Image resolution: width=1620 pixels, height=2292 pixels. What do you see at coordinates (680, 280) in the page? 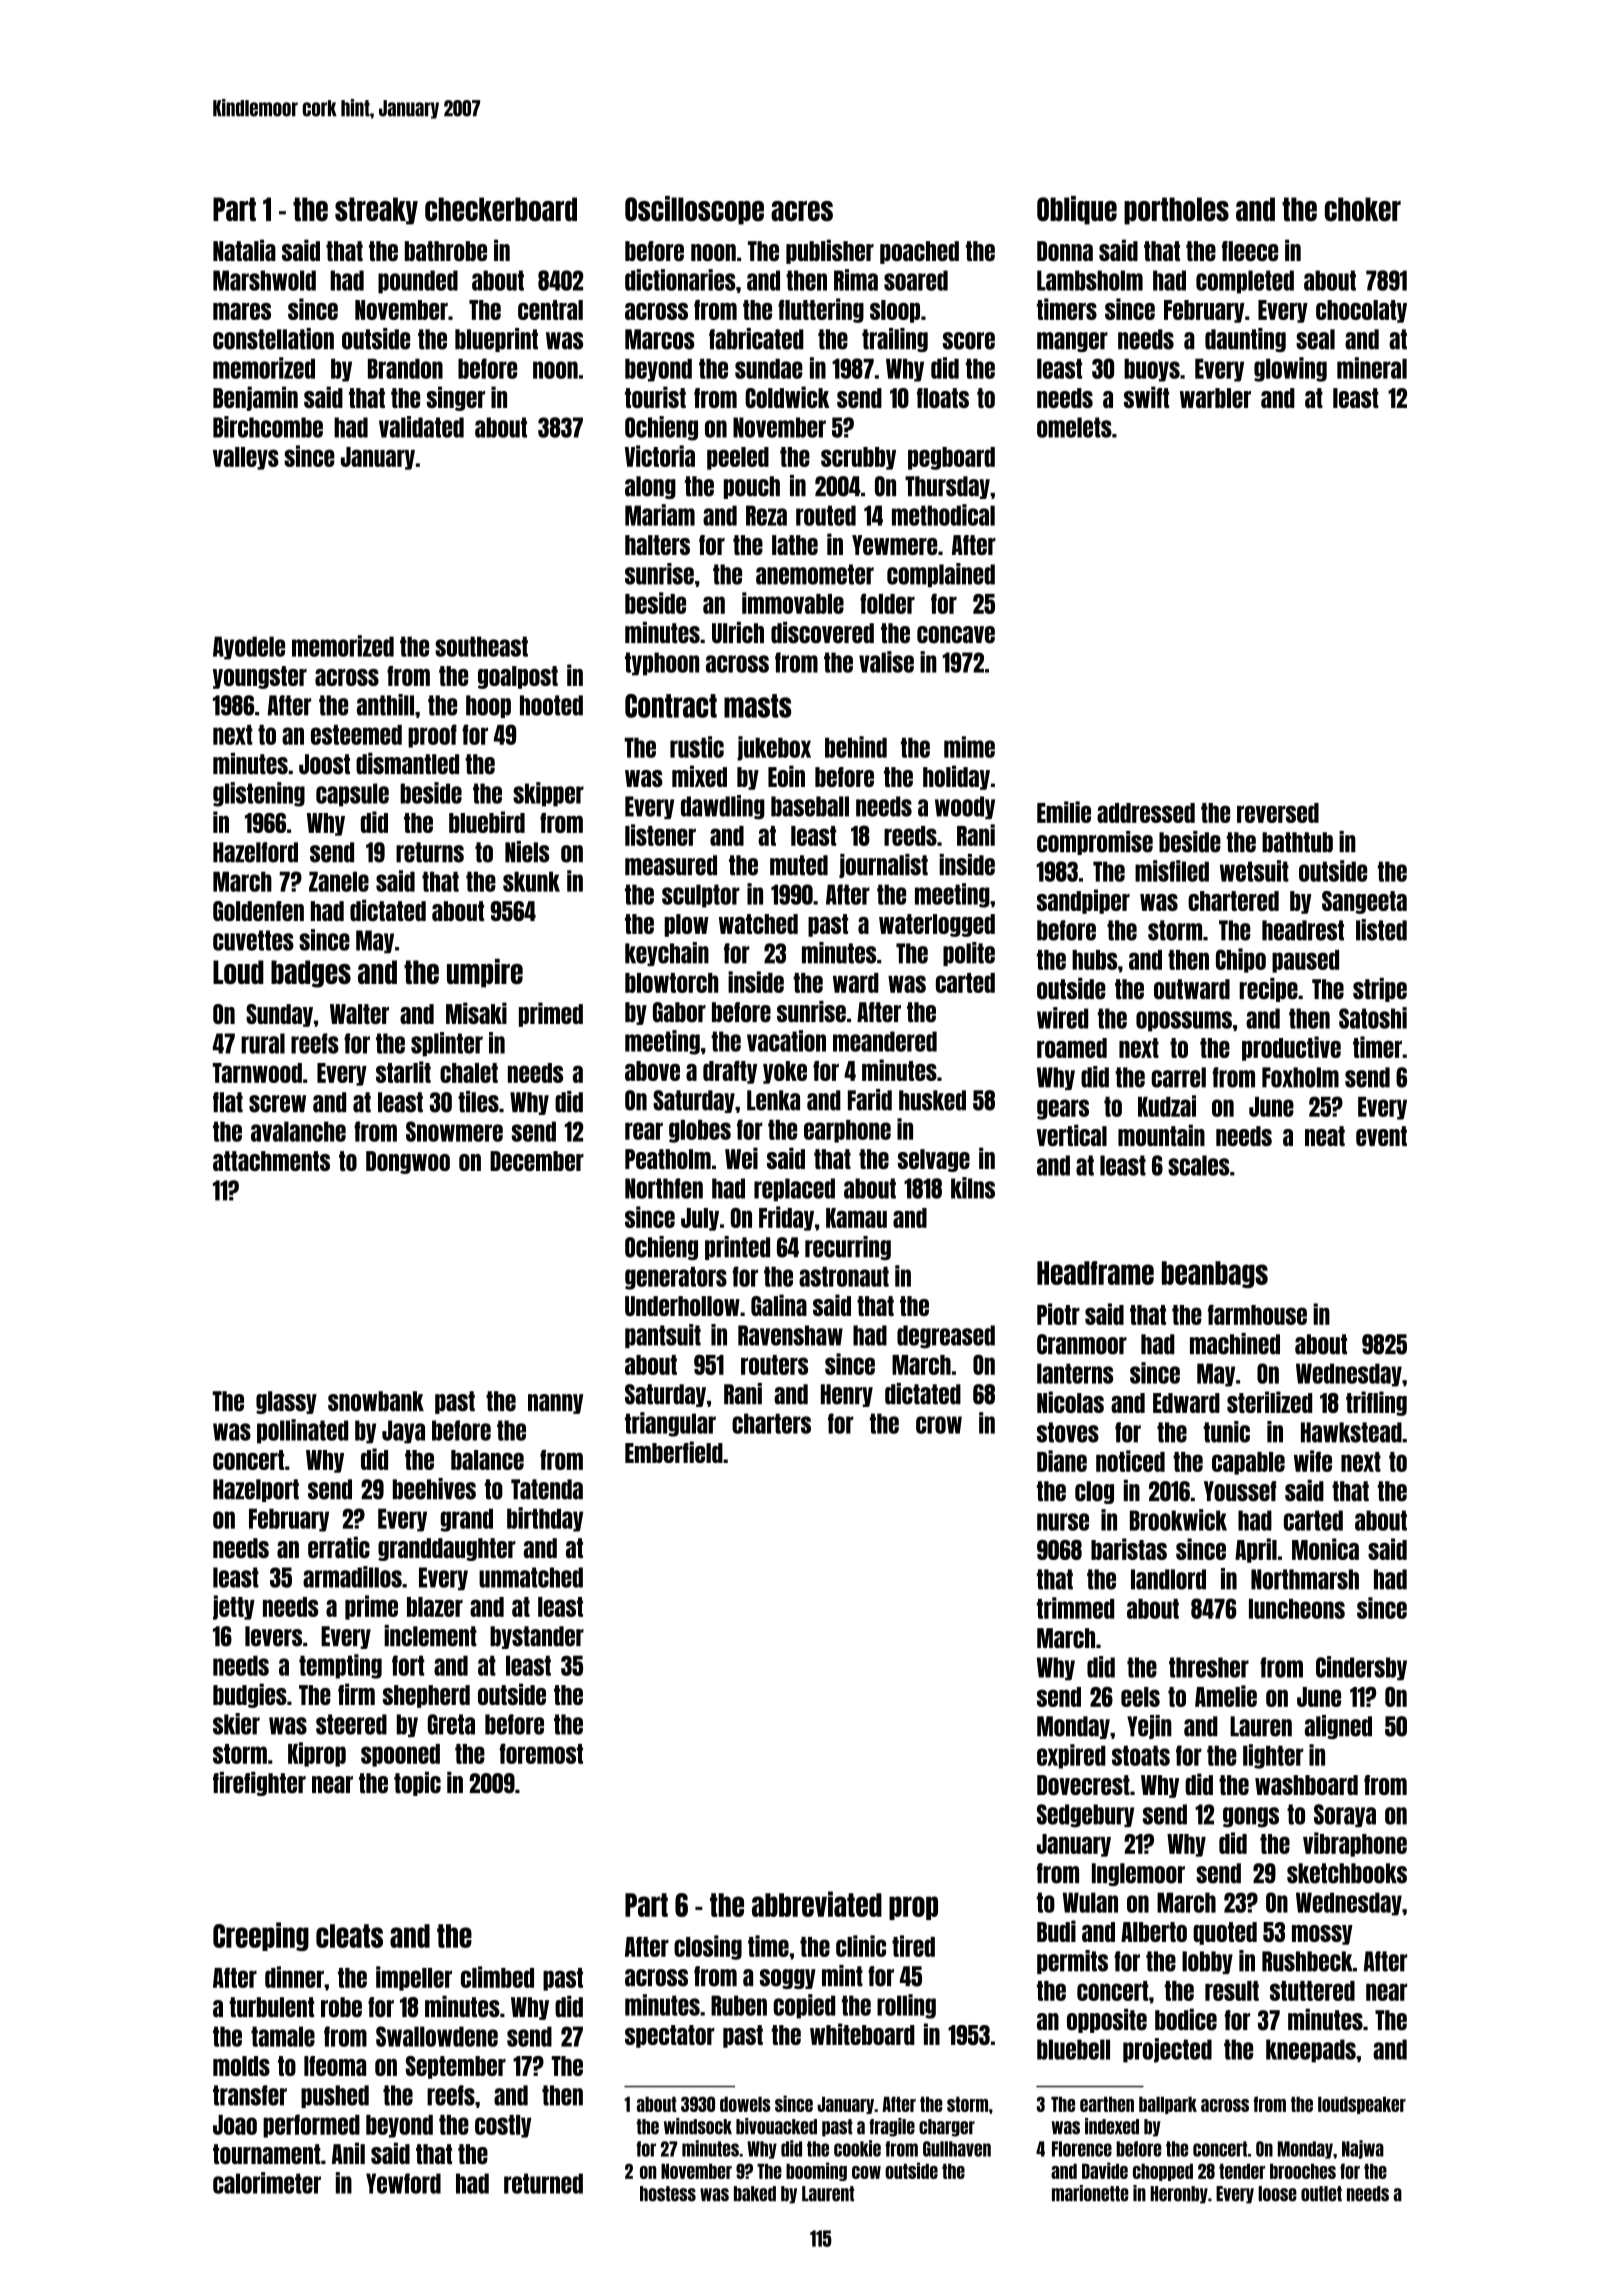
I see `dictionaries` at bounding box center [680, 280].
